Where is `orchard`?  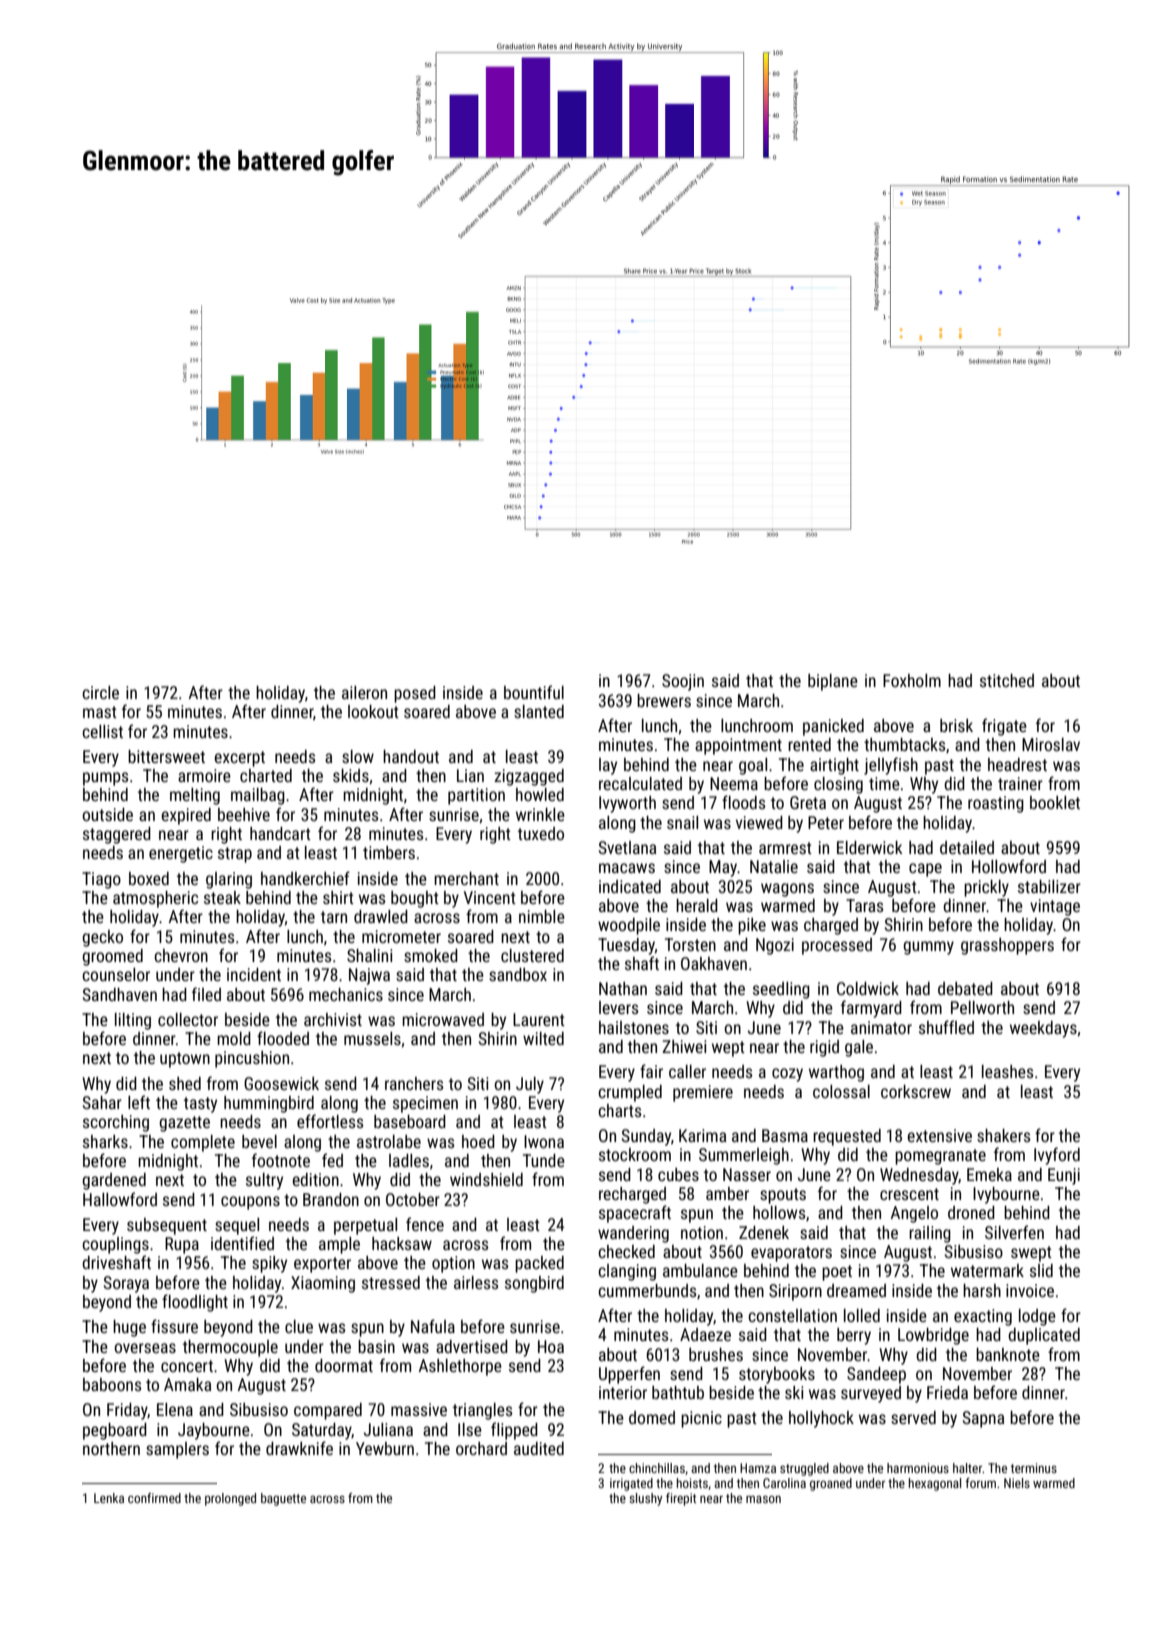 orchard is located at coordinates (481, 1448).
